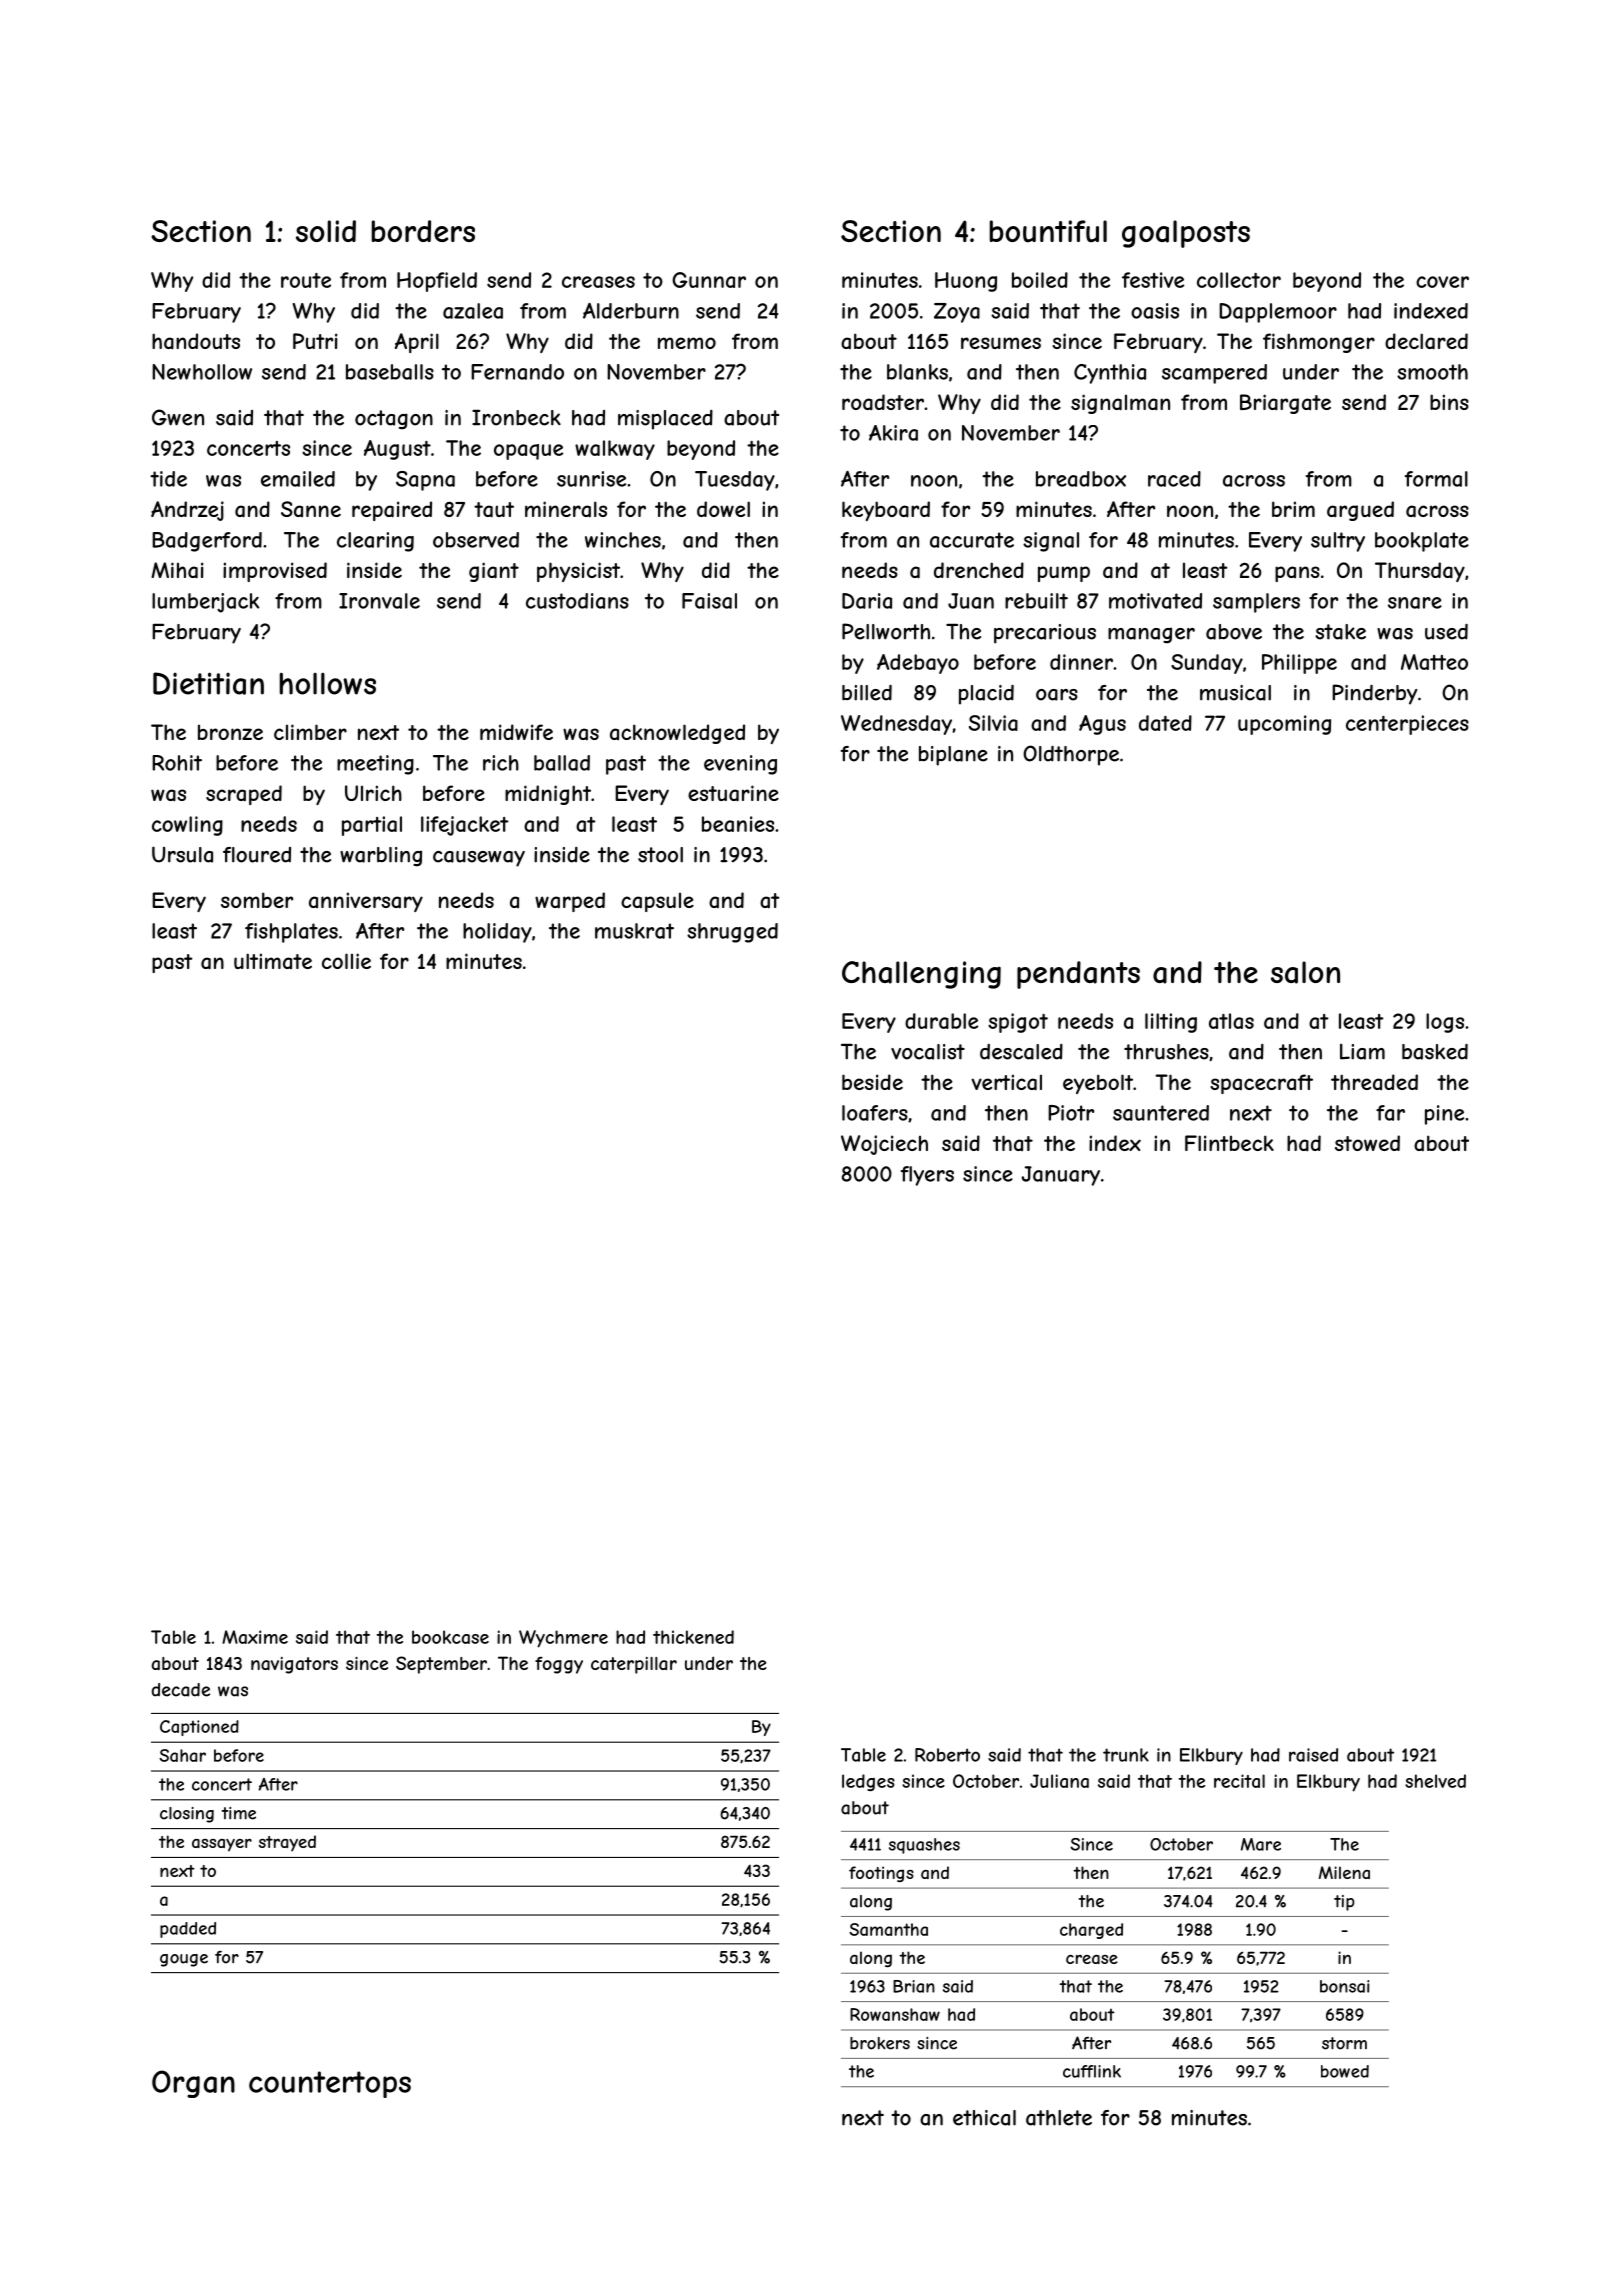 This screenshot has width=1620, height=2292. What do you see at coordinates (732, 933) in the screenshot?
I see `shrugged` at bounding box center [732, 933].
